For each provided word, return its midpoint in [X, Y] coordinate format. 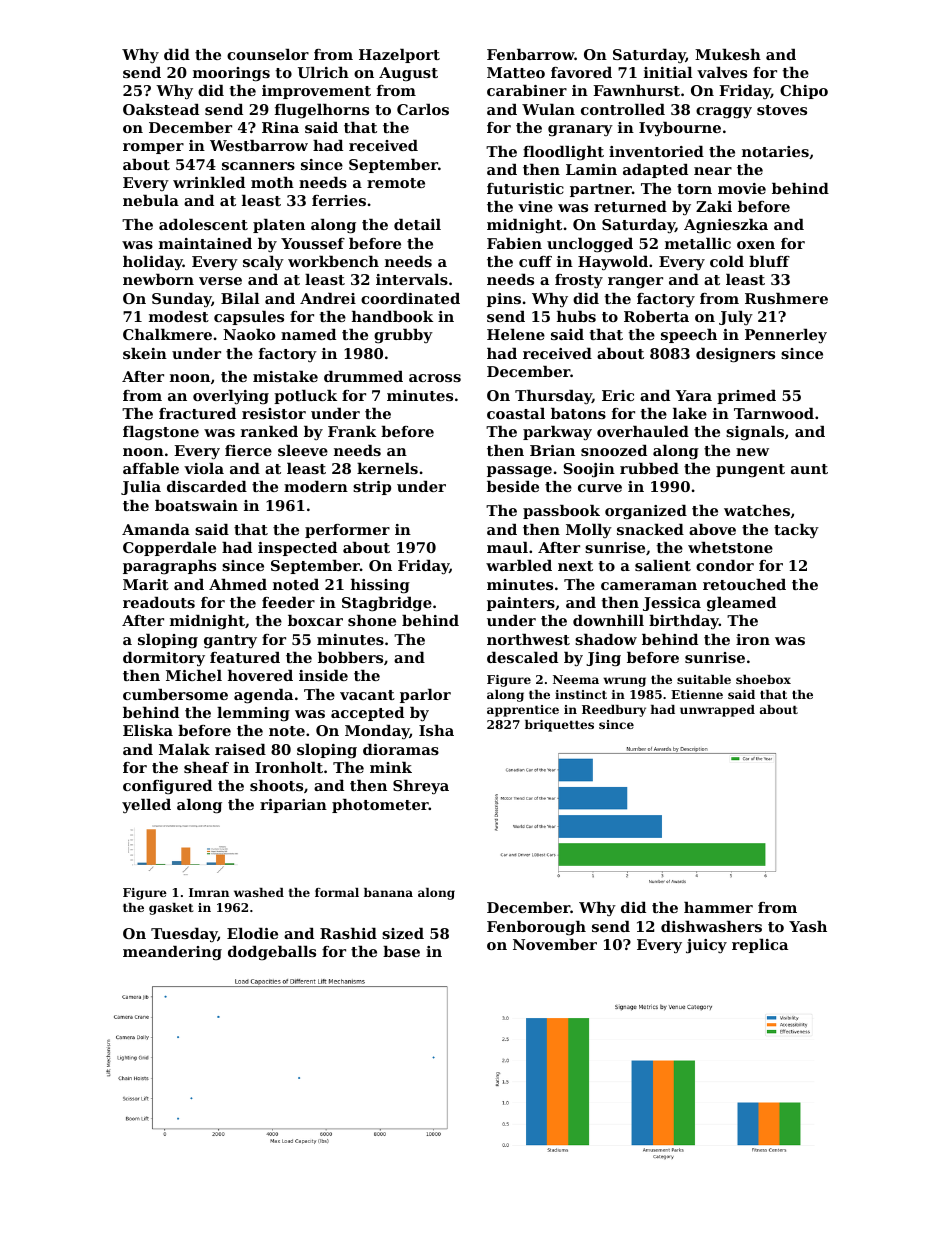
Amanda [156, 529]
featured [245, 657]
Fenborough [536, 928]
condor [725, 565]
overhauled [643, 431]
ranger [635, 283]
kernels [387, 468]
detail [417, 224]
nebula [151, 200]
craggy [724, 113]
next [575, 566]
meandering [172, 953]
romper [153, 148]
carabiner [527, 90]
